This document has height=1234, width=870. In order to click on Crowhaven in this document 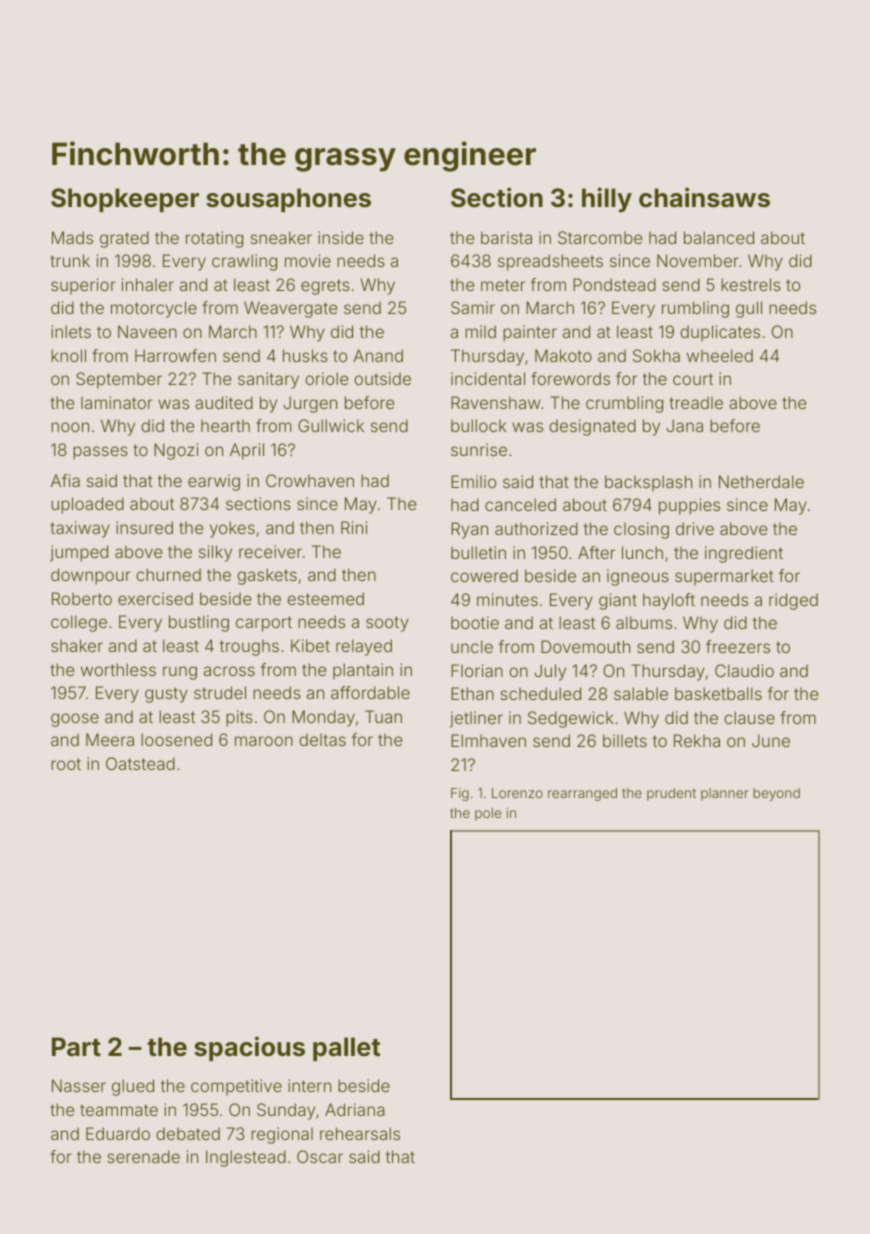, I will do `click(310, 480)`.
